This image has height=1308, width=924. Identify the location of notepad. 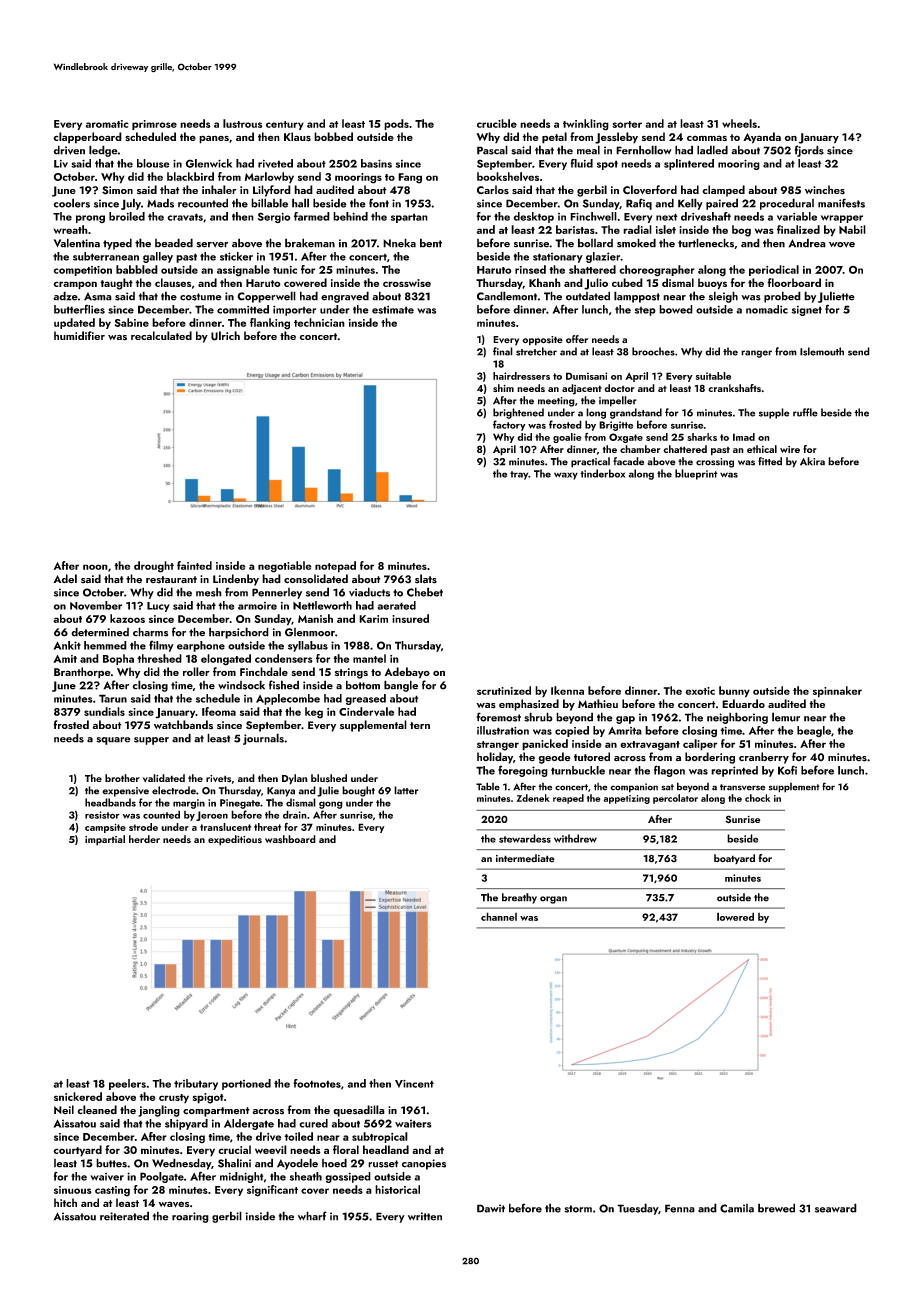
(335, 567).
